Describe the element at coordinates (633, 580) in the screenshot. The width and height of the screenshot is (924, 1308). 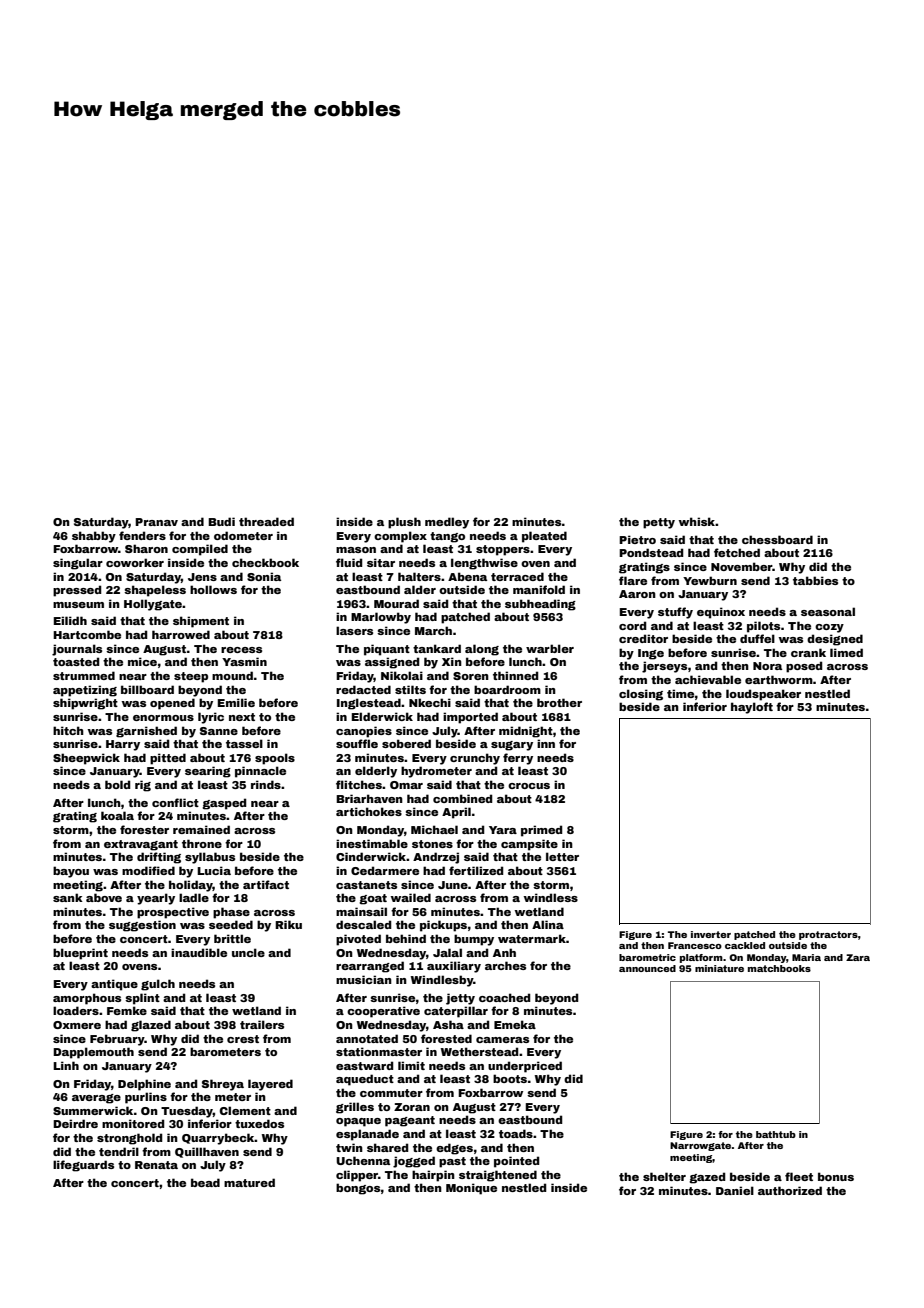
I see `flare` at that location.
